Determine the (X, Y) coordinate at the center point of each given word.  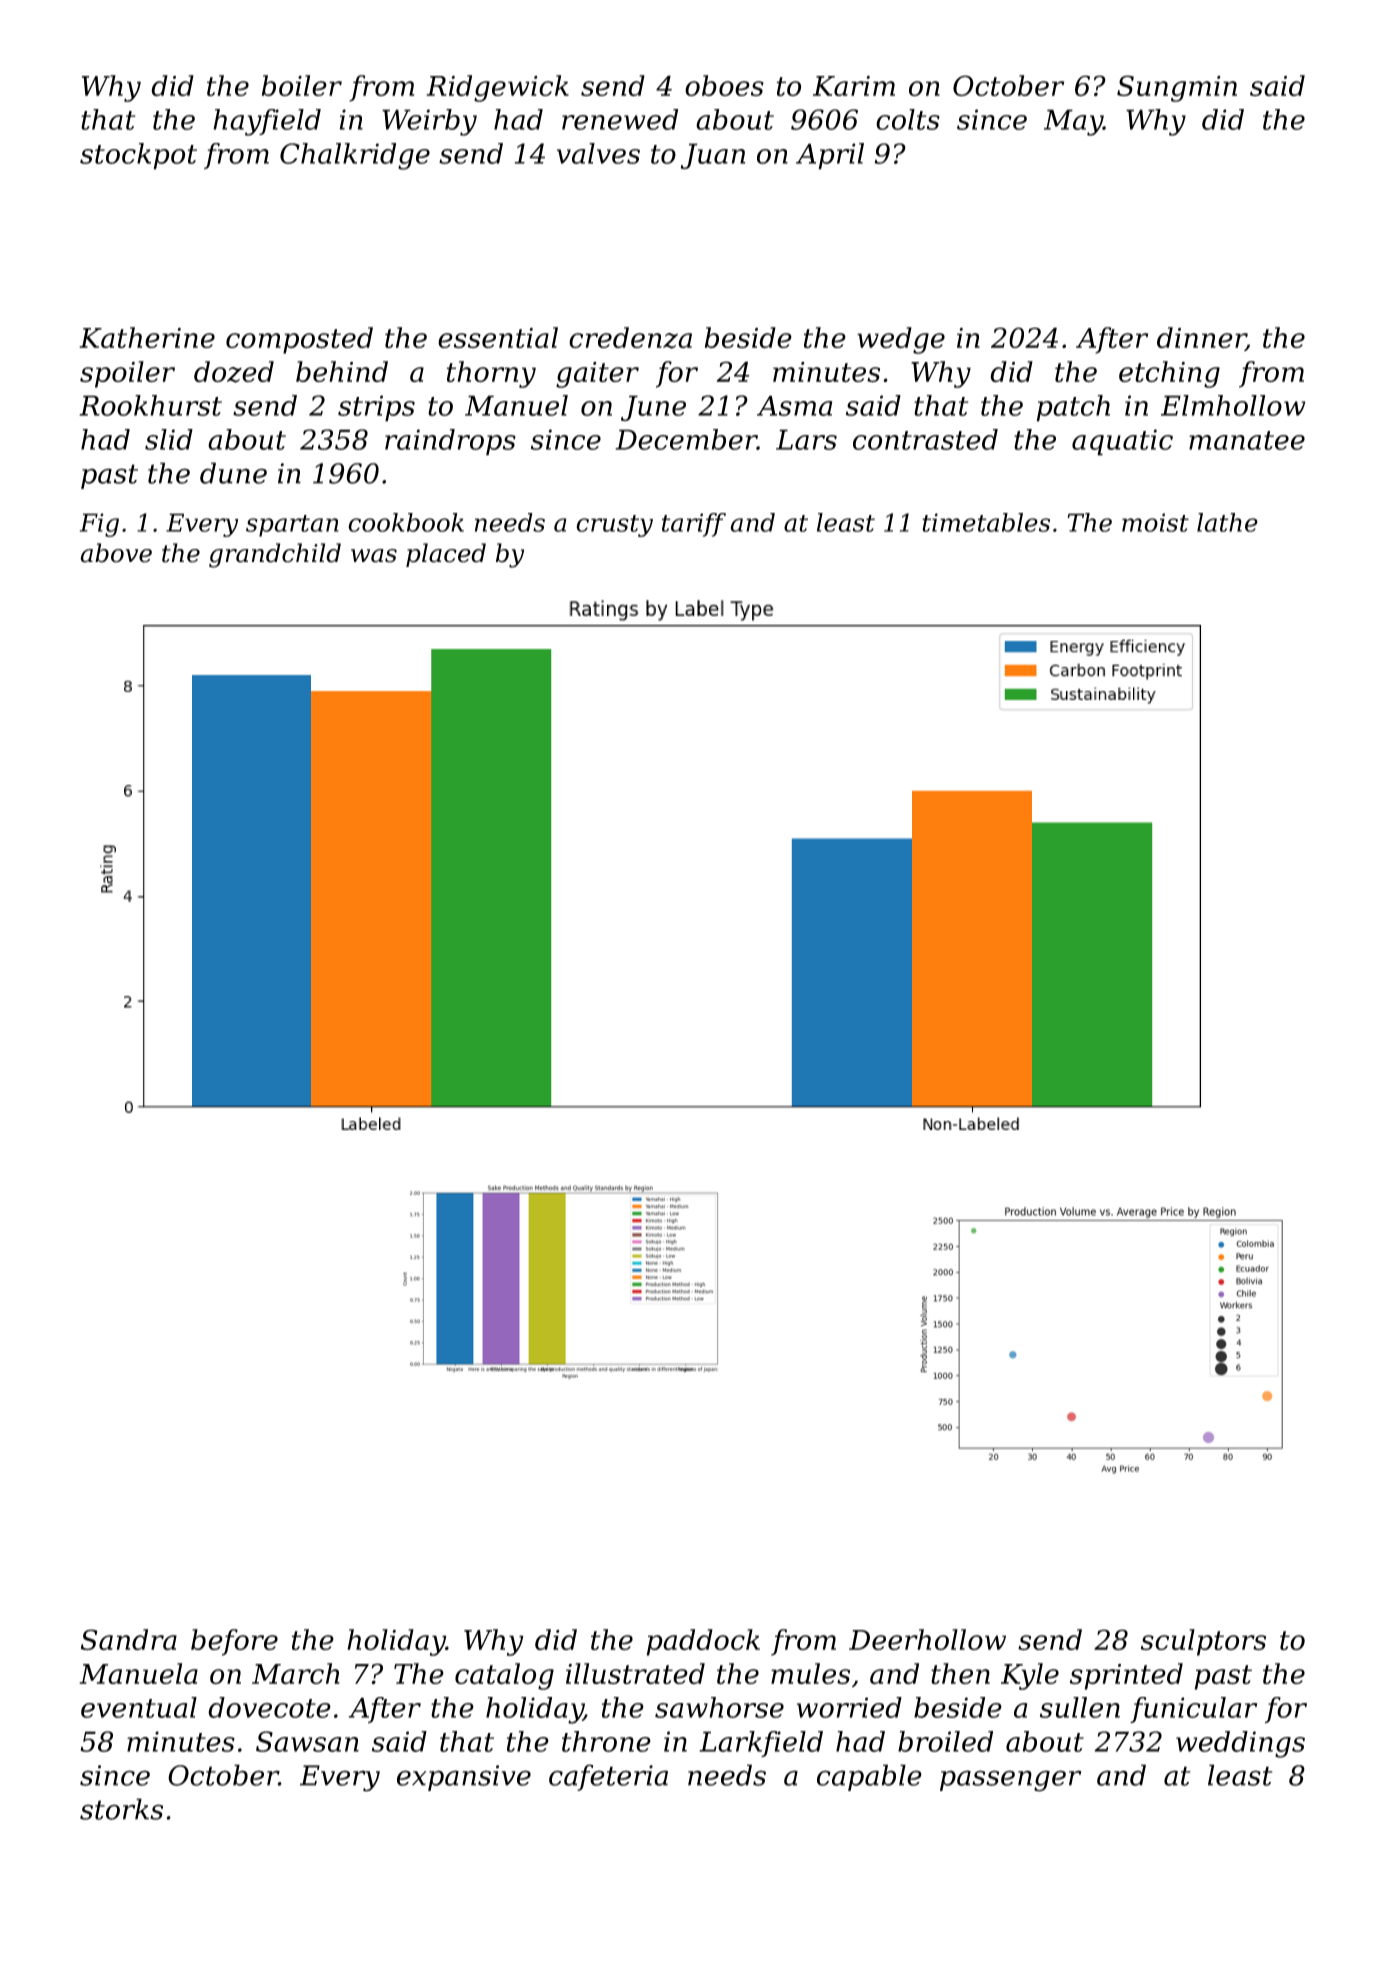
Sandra (129, 1639)
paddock (703, 1642)
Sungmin (1177, 88)
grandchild (275, 555)
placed (446, 555)
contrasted (925, 439)
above (116, 553)
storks (121, 1809)
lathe (1227, 522)
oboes (724, 85)
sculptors (1203, 1642)
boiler (302, 85)
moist (1155, 522)
